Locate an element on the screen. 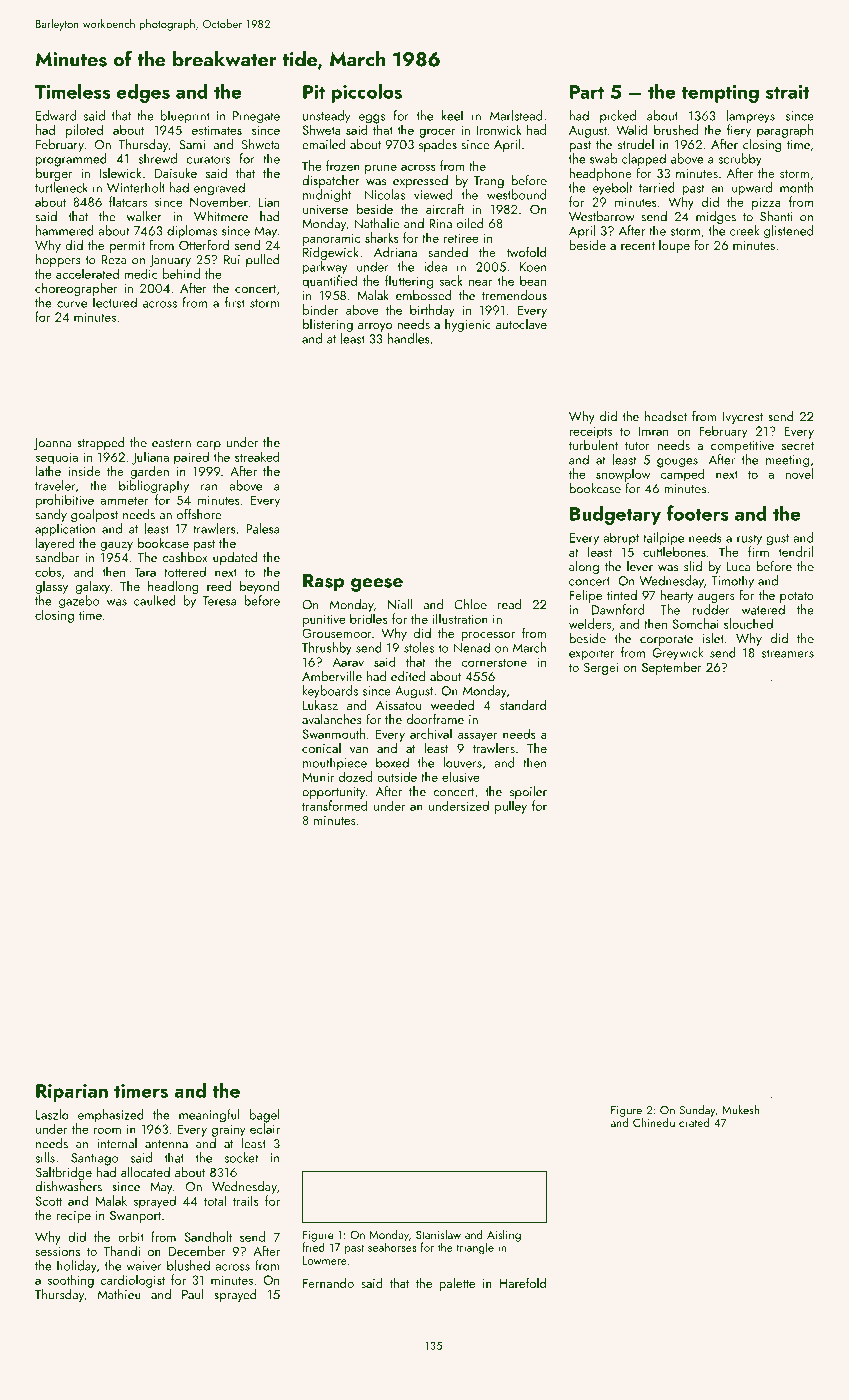 The width and height of the screenshot is (849, 1400). Paul is located at coordinates (193, 1294).
